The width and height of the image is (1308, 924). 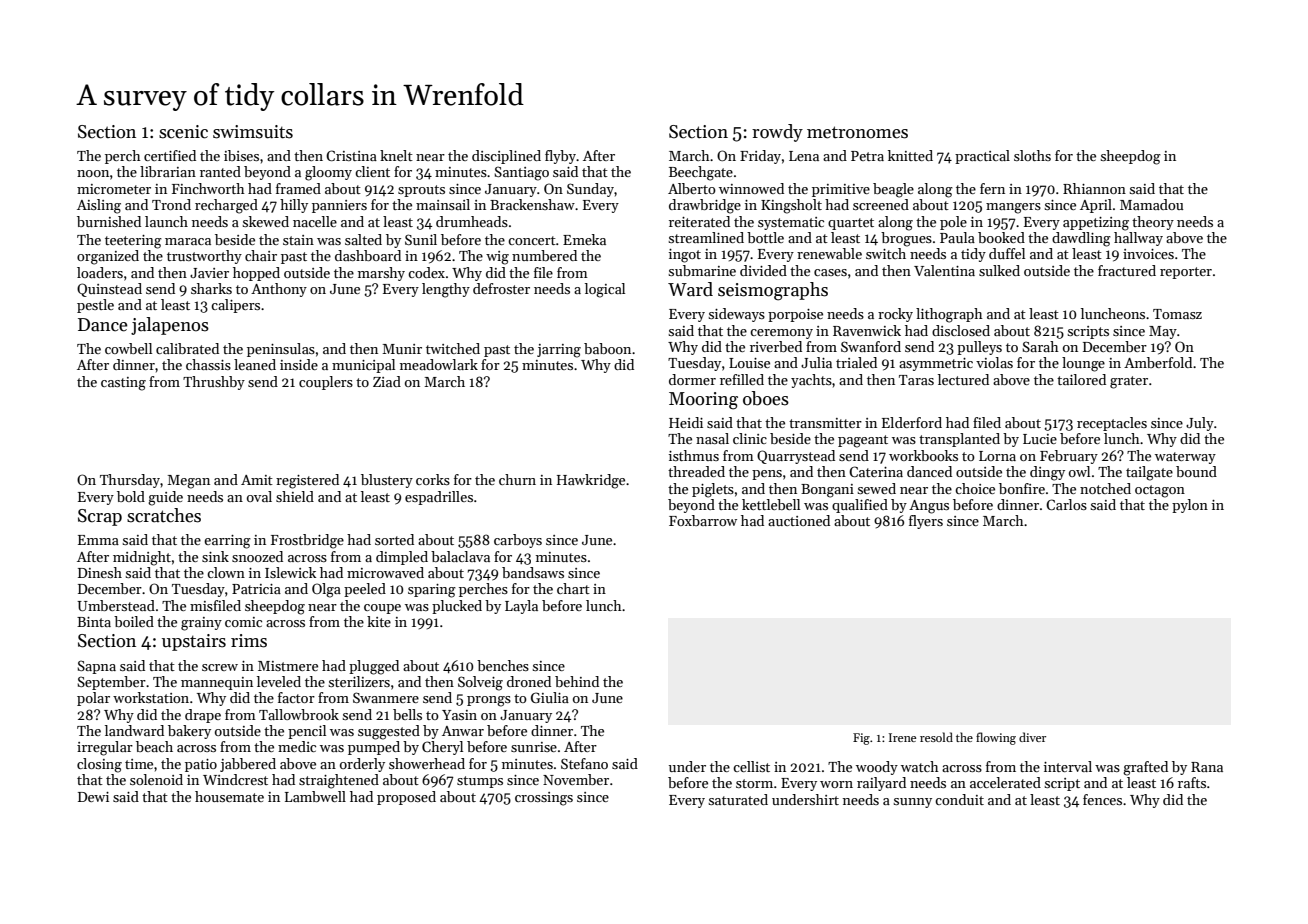 What do you see at coordinates (577, 681) in the image?
I see `behind` at bounding box center [577, 681].
